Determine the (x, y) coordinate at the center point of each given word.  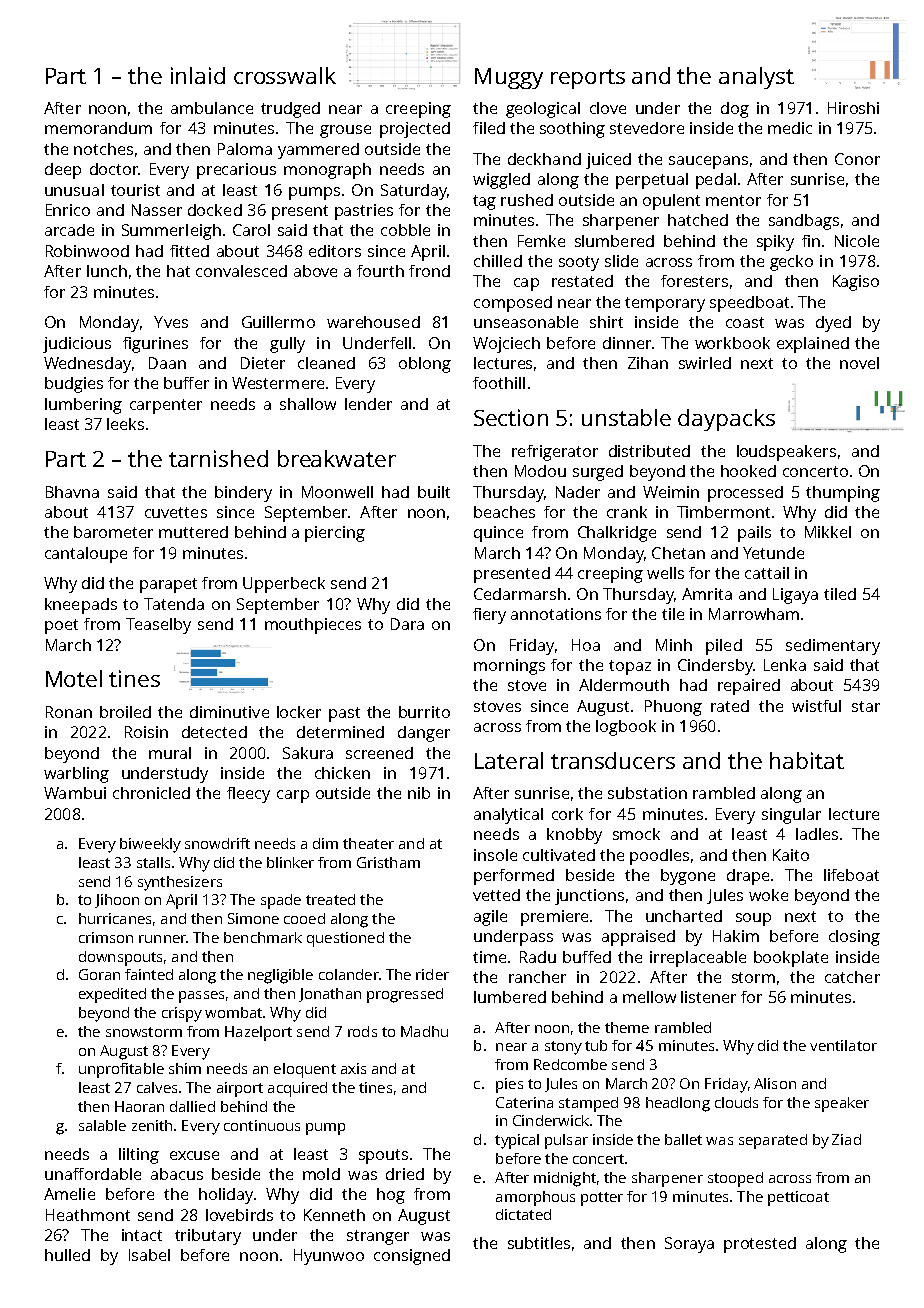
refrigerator (555, 453)
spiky (775, 243)
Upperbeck (284, 585)
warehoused (373, 322)
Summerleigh (171, 232)
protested (760, 1245)
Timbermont (723, 512)
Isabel (149, 1255)
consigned (412, 1257)
